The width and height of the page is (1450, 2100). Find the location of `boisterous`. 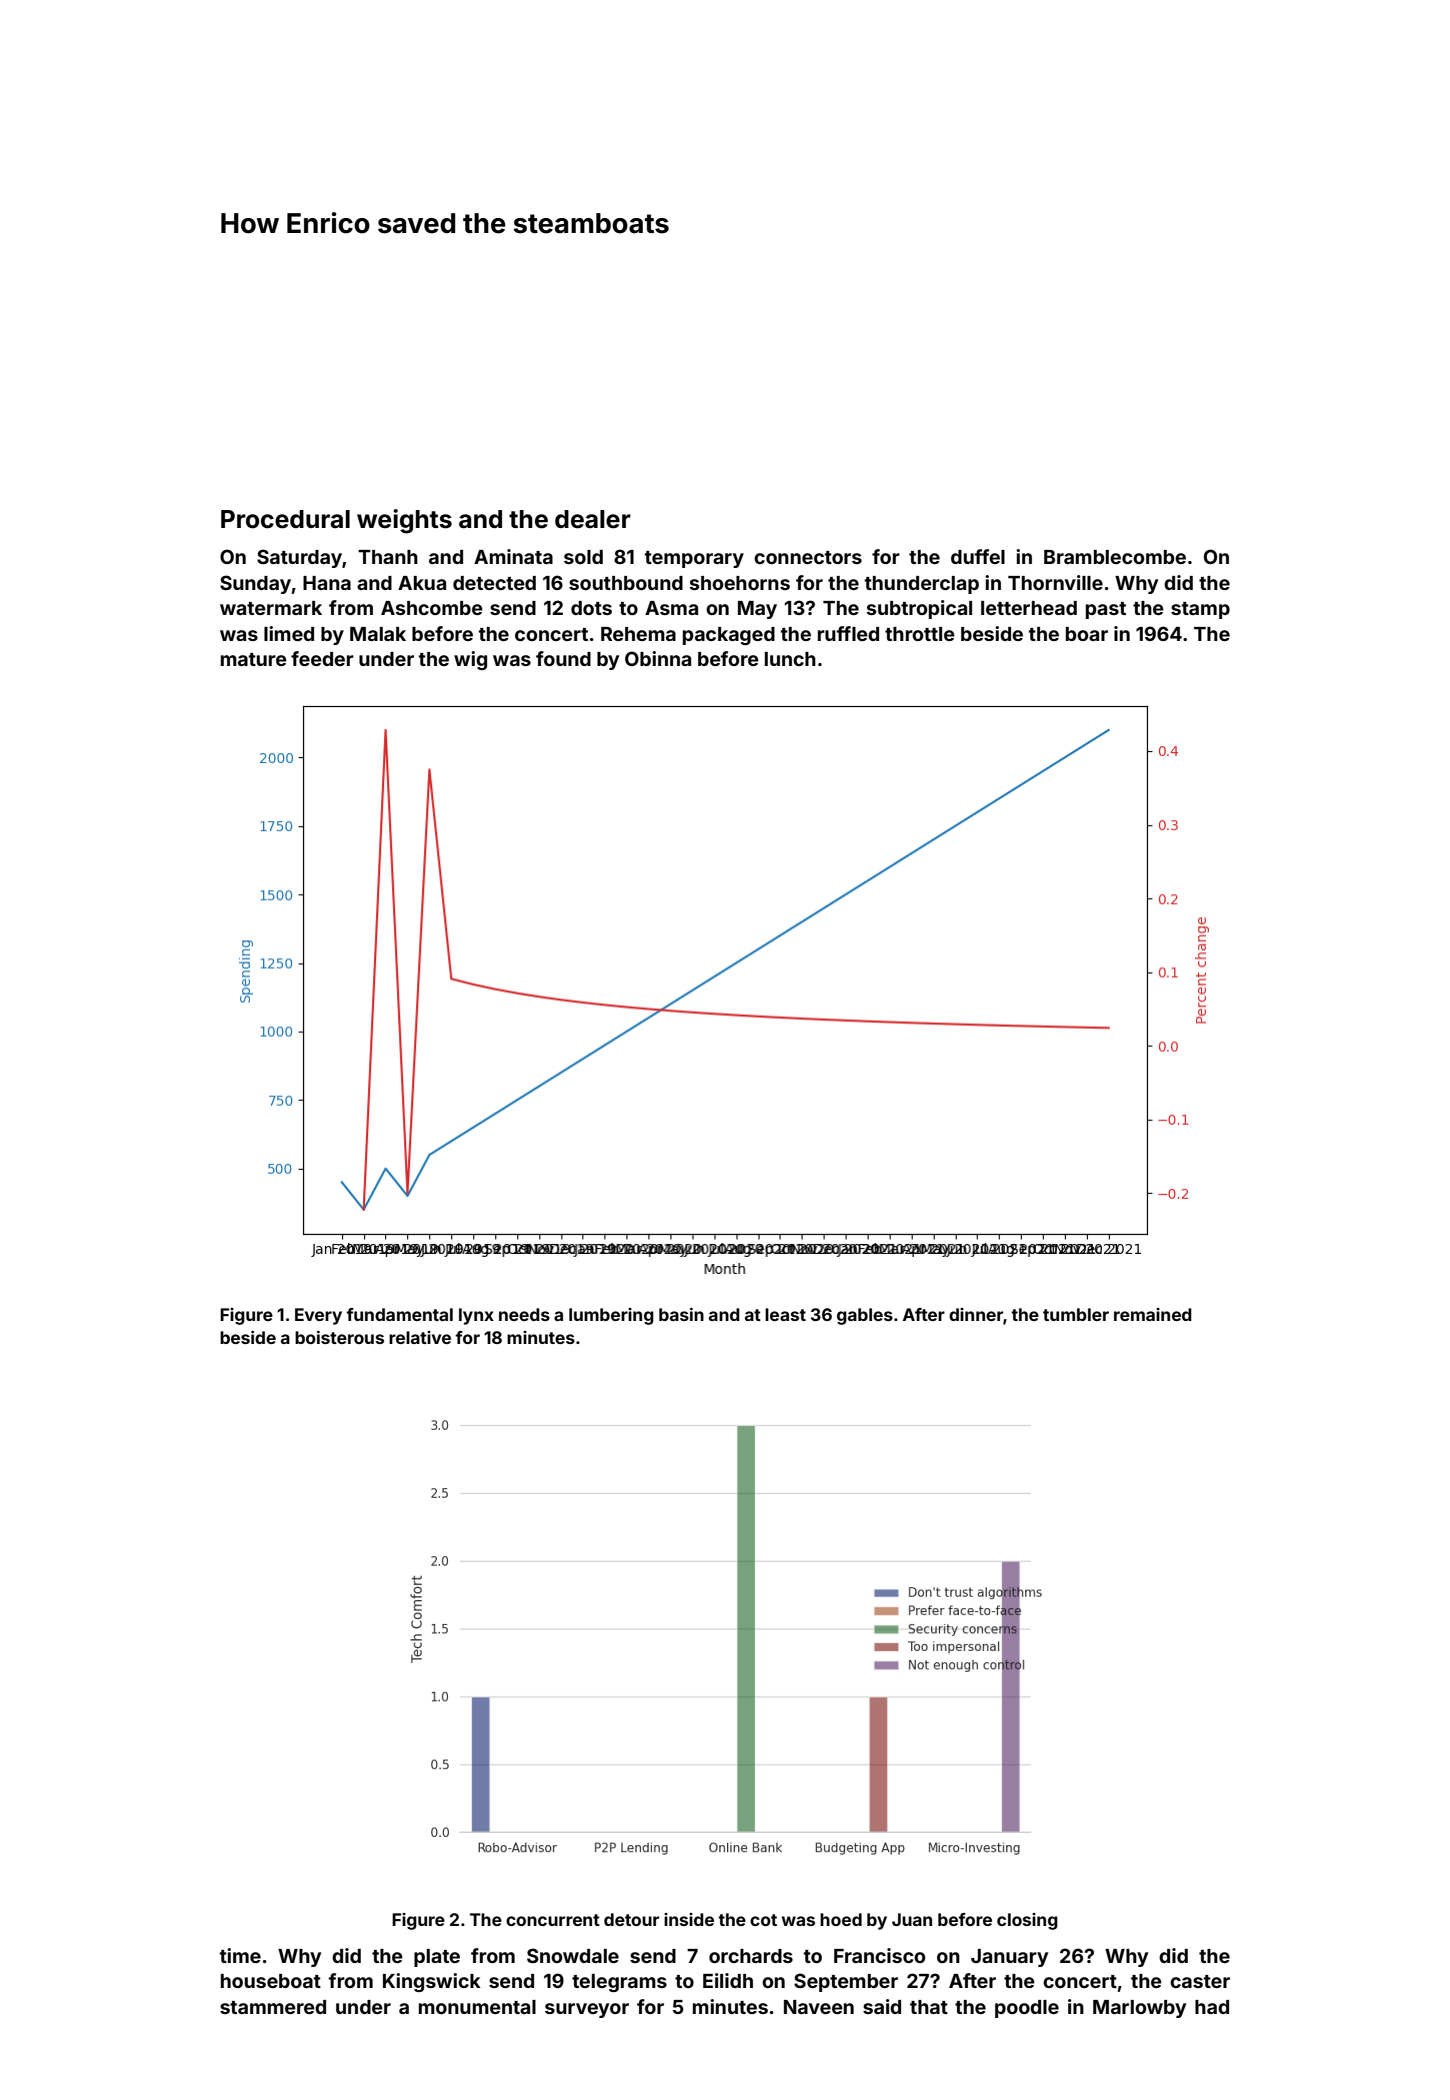

boisterous is located at coordinates (339, 1337).
